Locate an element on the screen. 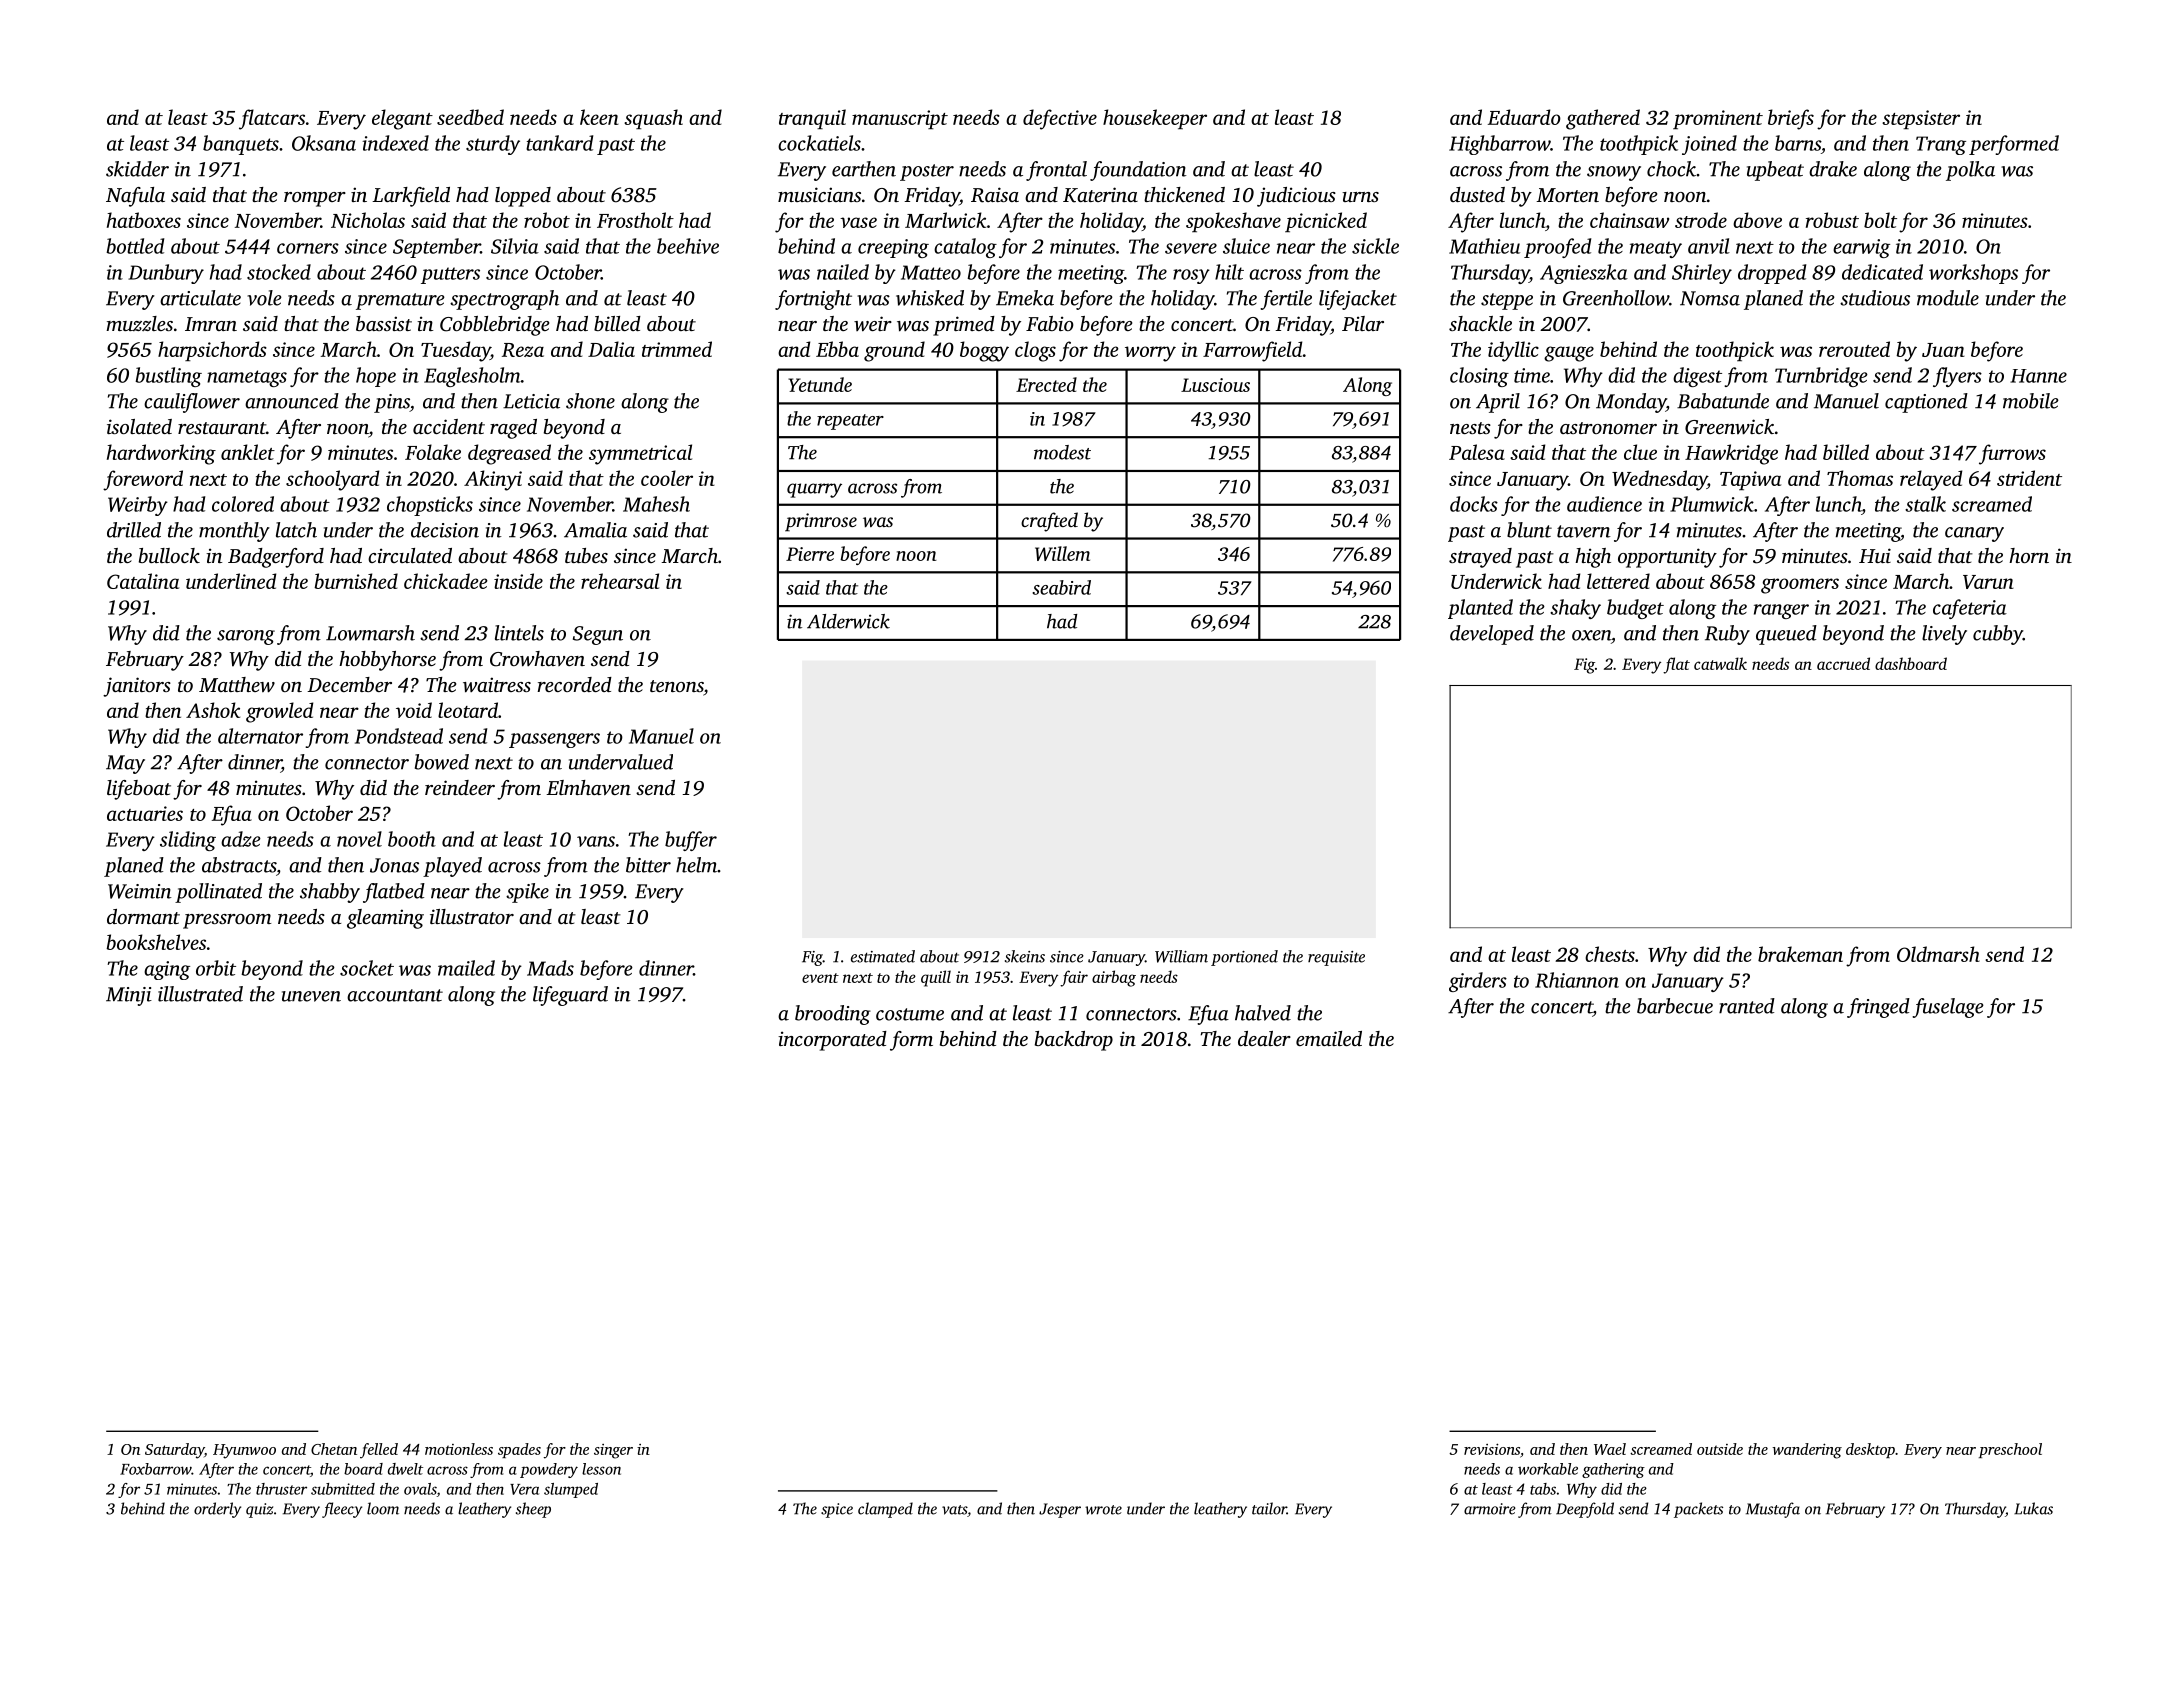  brakeman is located at coordinates (1800, 954).
